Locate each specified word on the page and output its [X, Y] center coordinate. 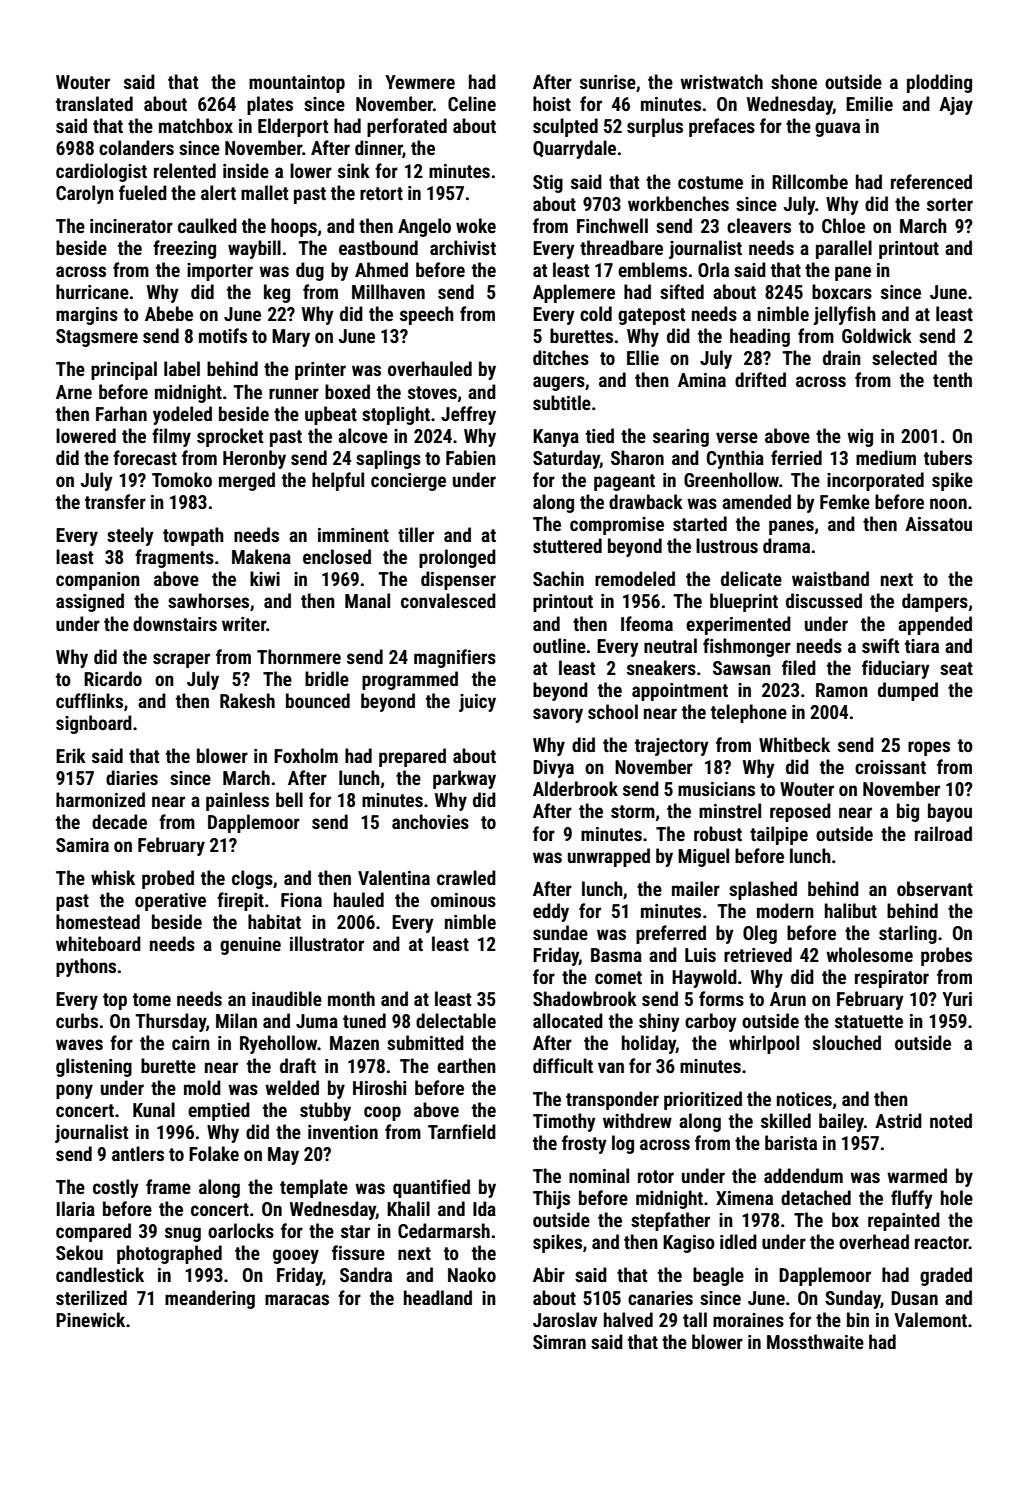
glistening [94, 1067]
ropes [929, 748]
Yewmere [420, 82]
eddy [551, 912]
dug [310, 271]
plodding [939, 83]
